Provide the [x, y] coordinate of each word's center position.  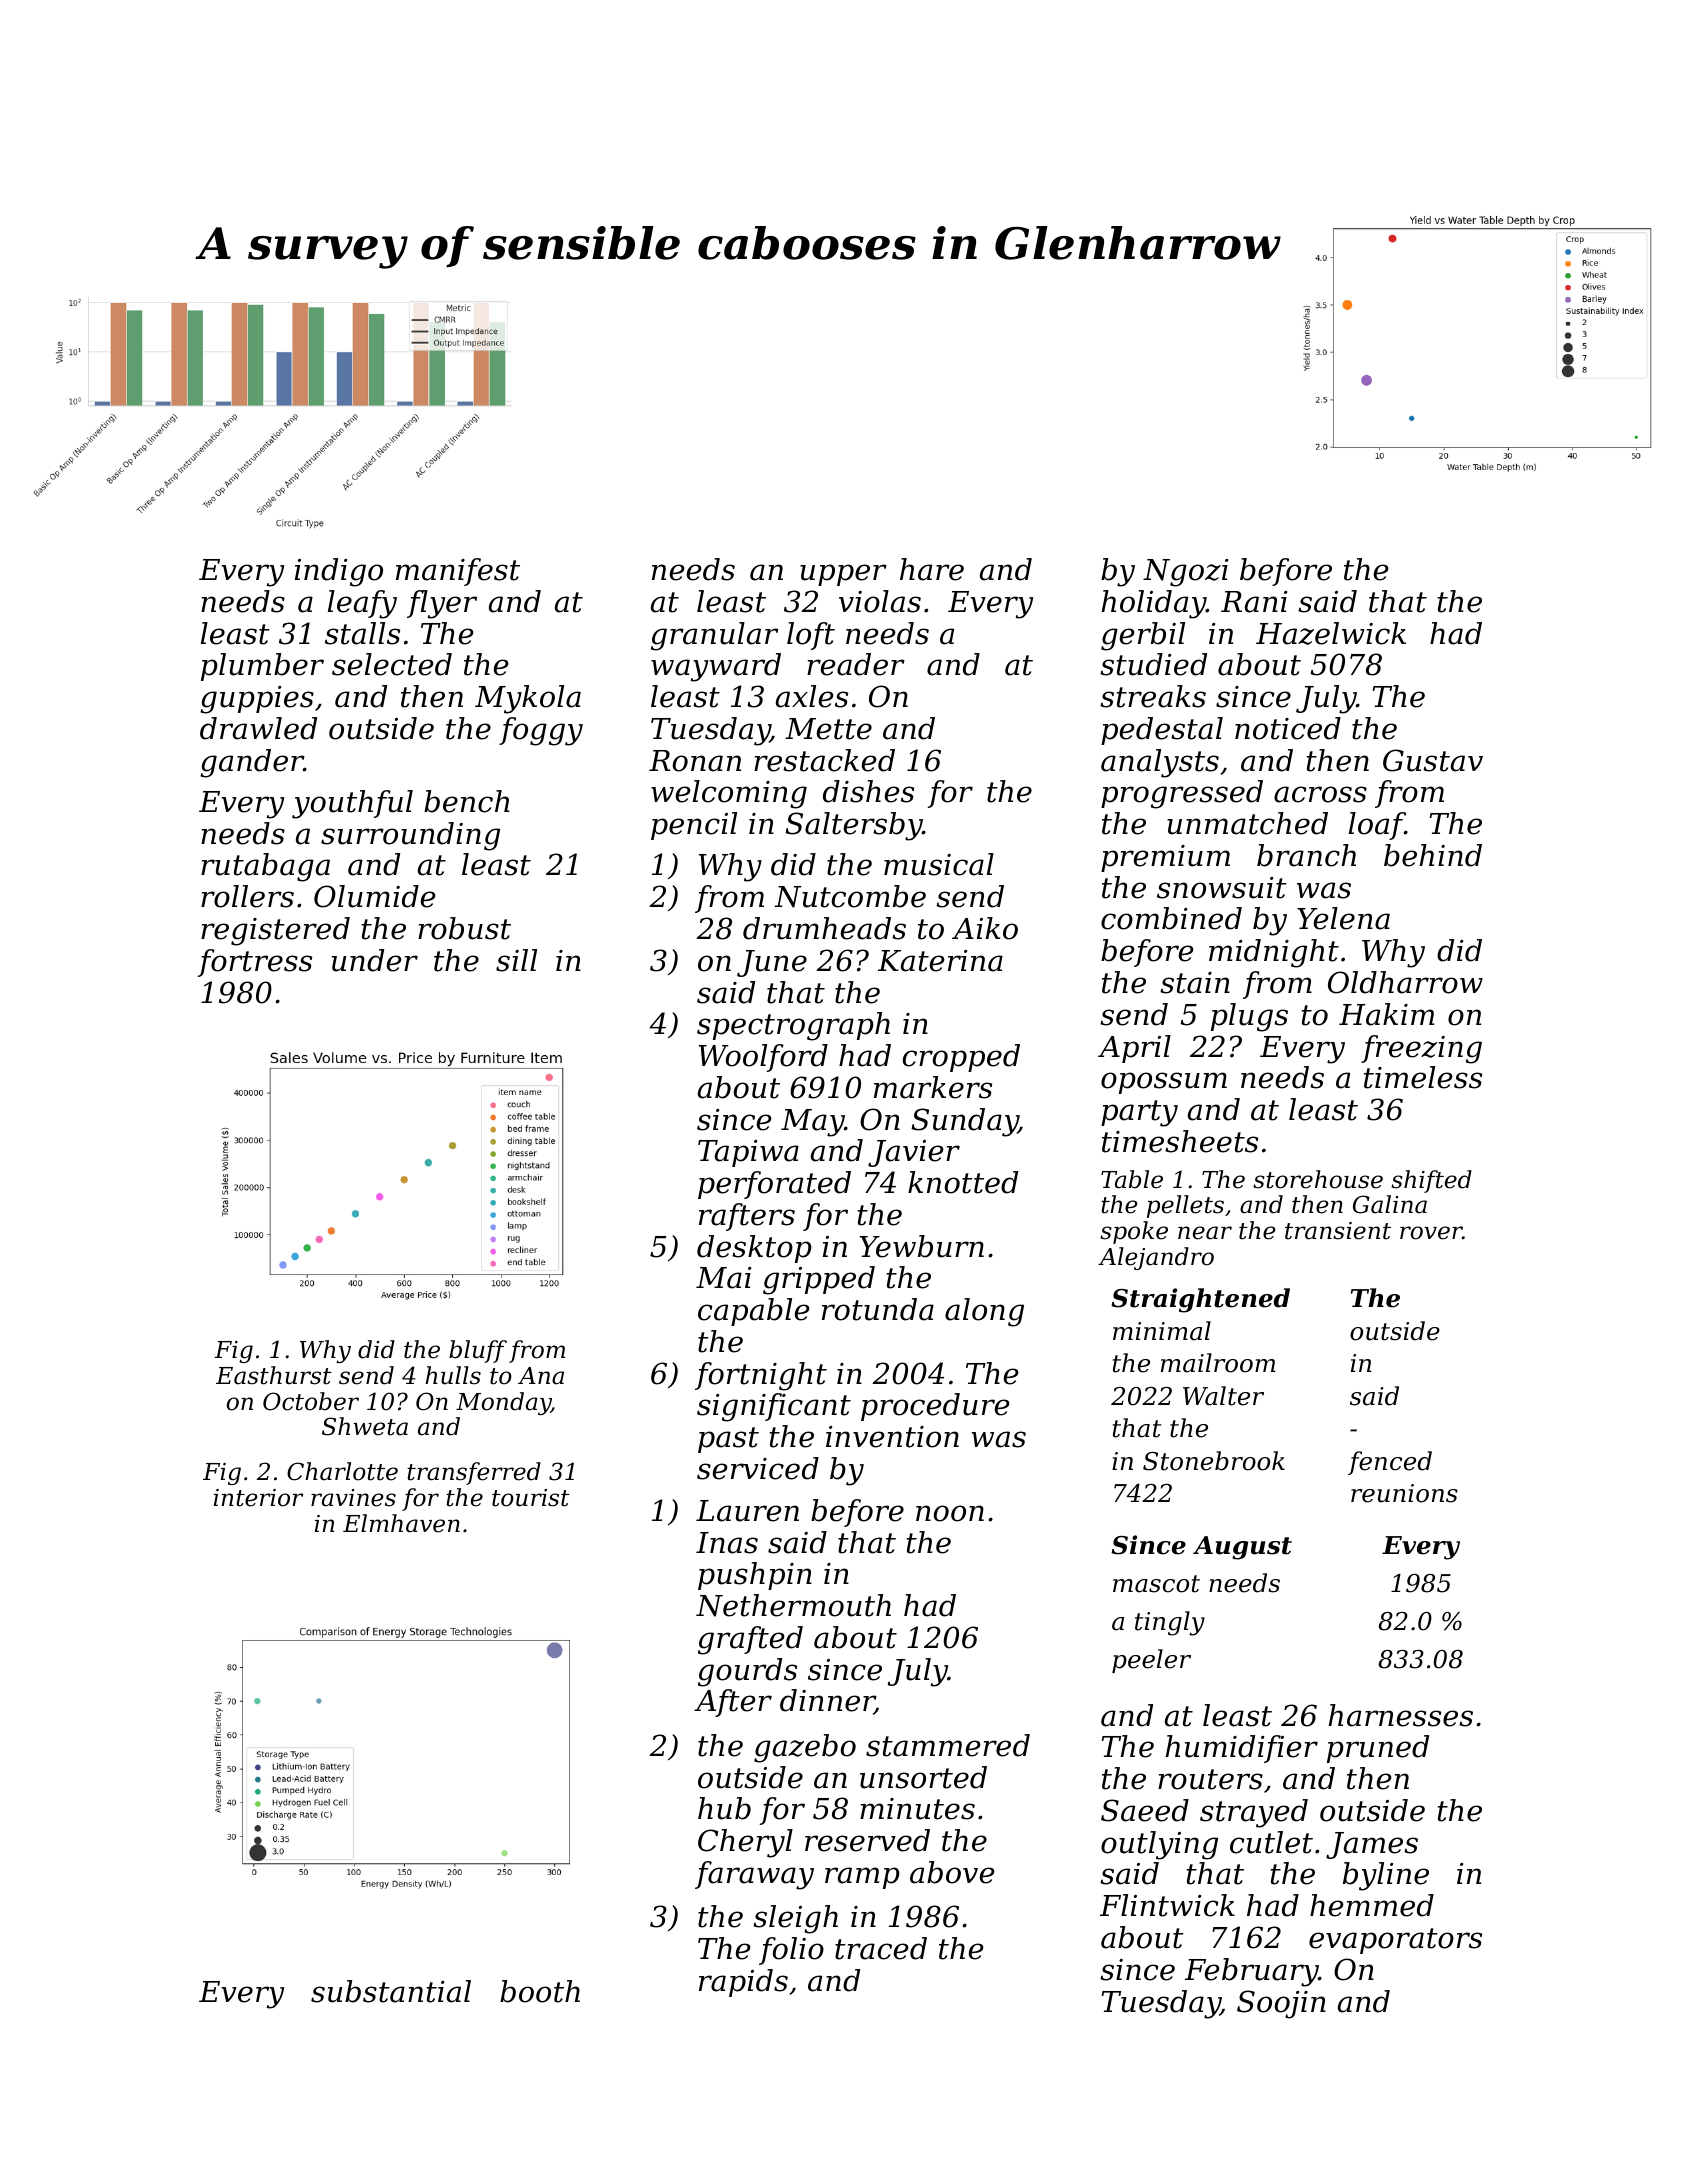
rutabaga [265, 867]
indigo [339, 572]
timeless [1423, 1077]
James [1372, 1845]
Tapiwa [748, 1153]
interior [258, 1498]
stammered [948, 1745]
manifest [458, 572]
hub [724, 1808]
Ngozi [1185, 573]
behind [1433, 855]
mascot [1156, 1584]
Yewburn [922, 1246]
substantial [391, 1991]
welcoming [729, 794]
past [728, 1440]
